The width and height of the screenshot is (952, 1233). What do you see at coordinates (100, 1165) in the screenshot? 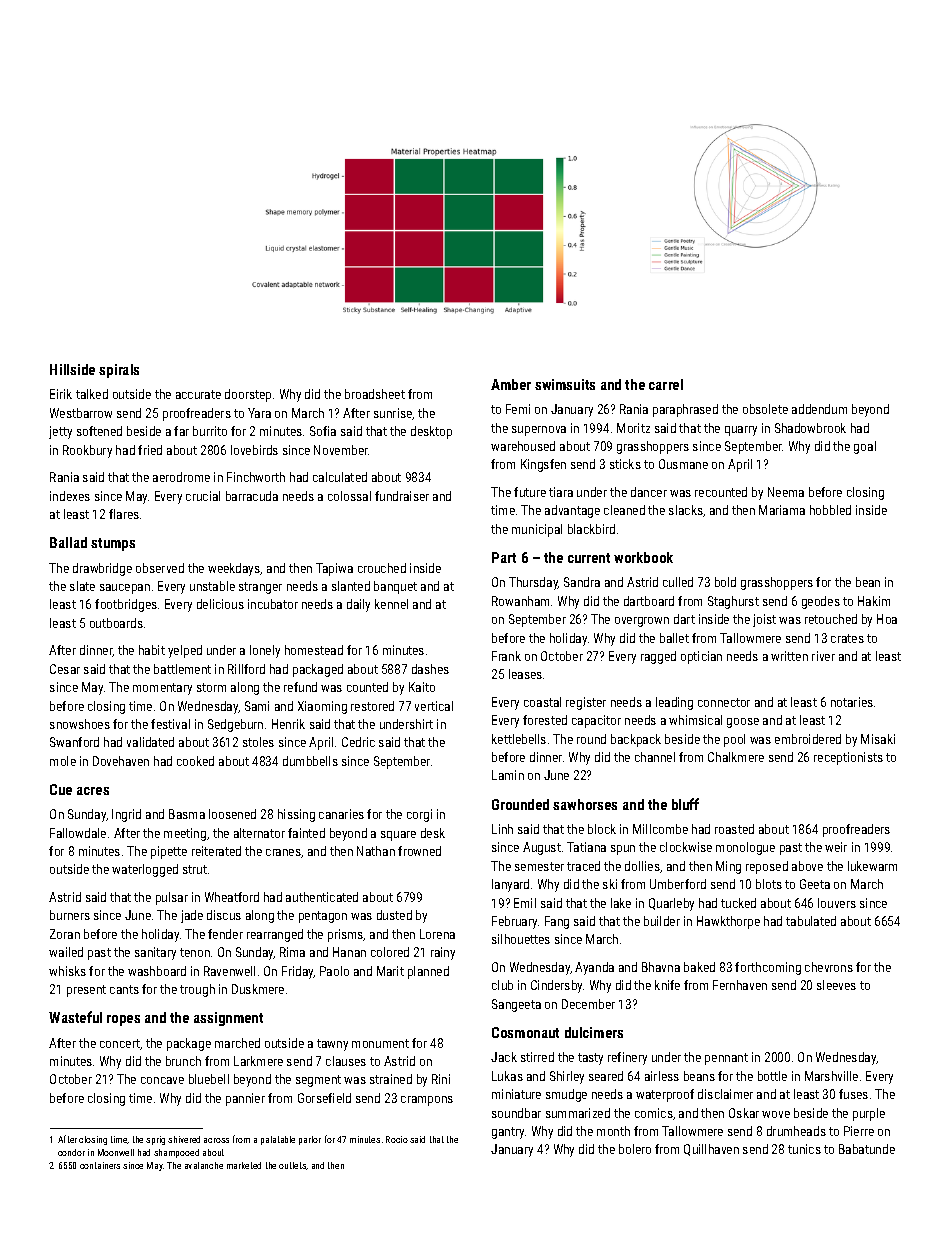
I see `containers` at bounding box center [100, 1165].
